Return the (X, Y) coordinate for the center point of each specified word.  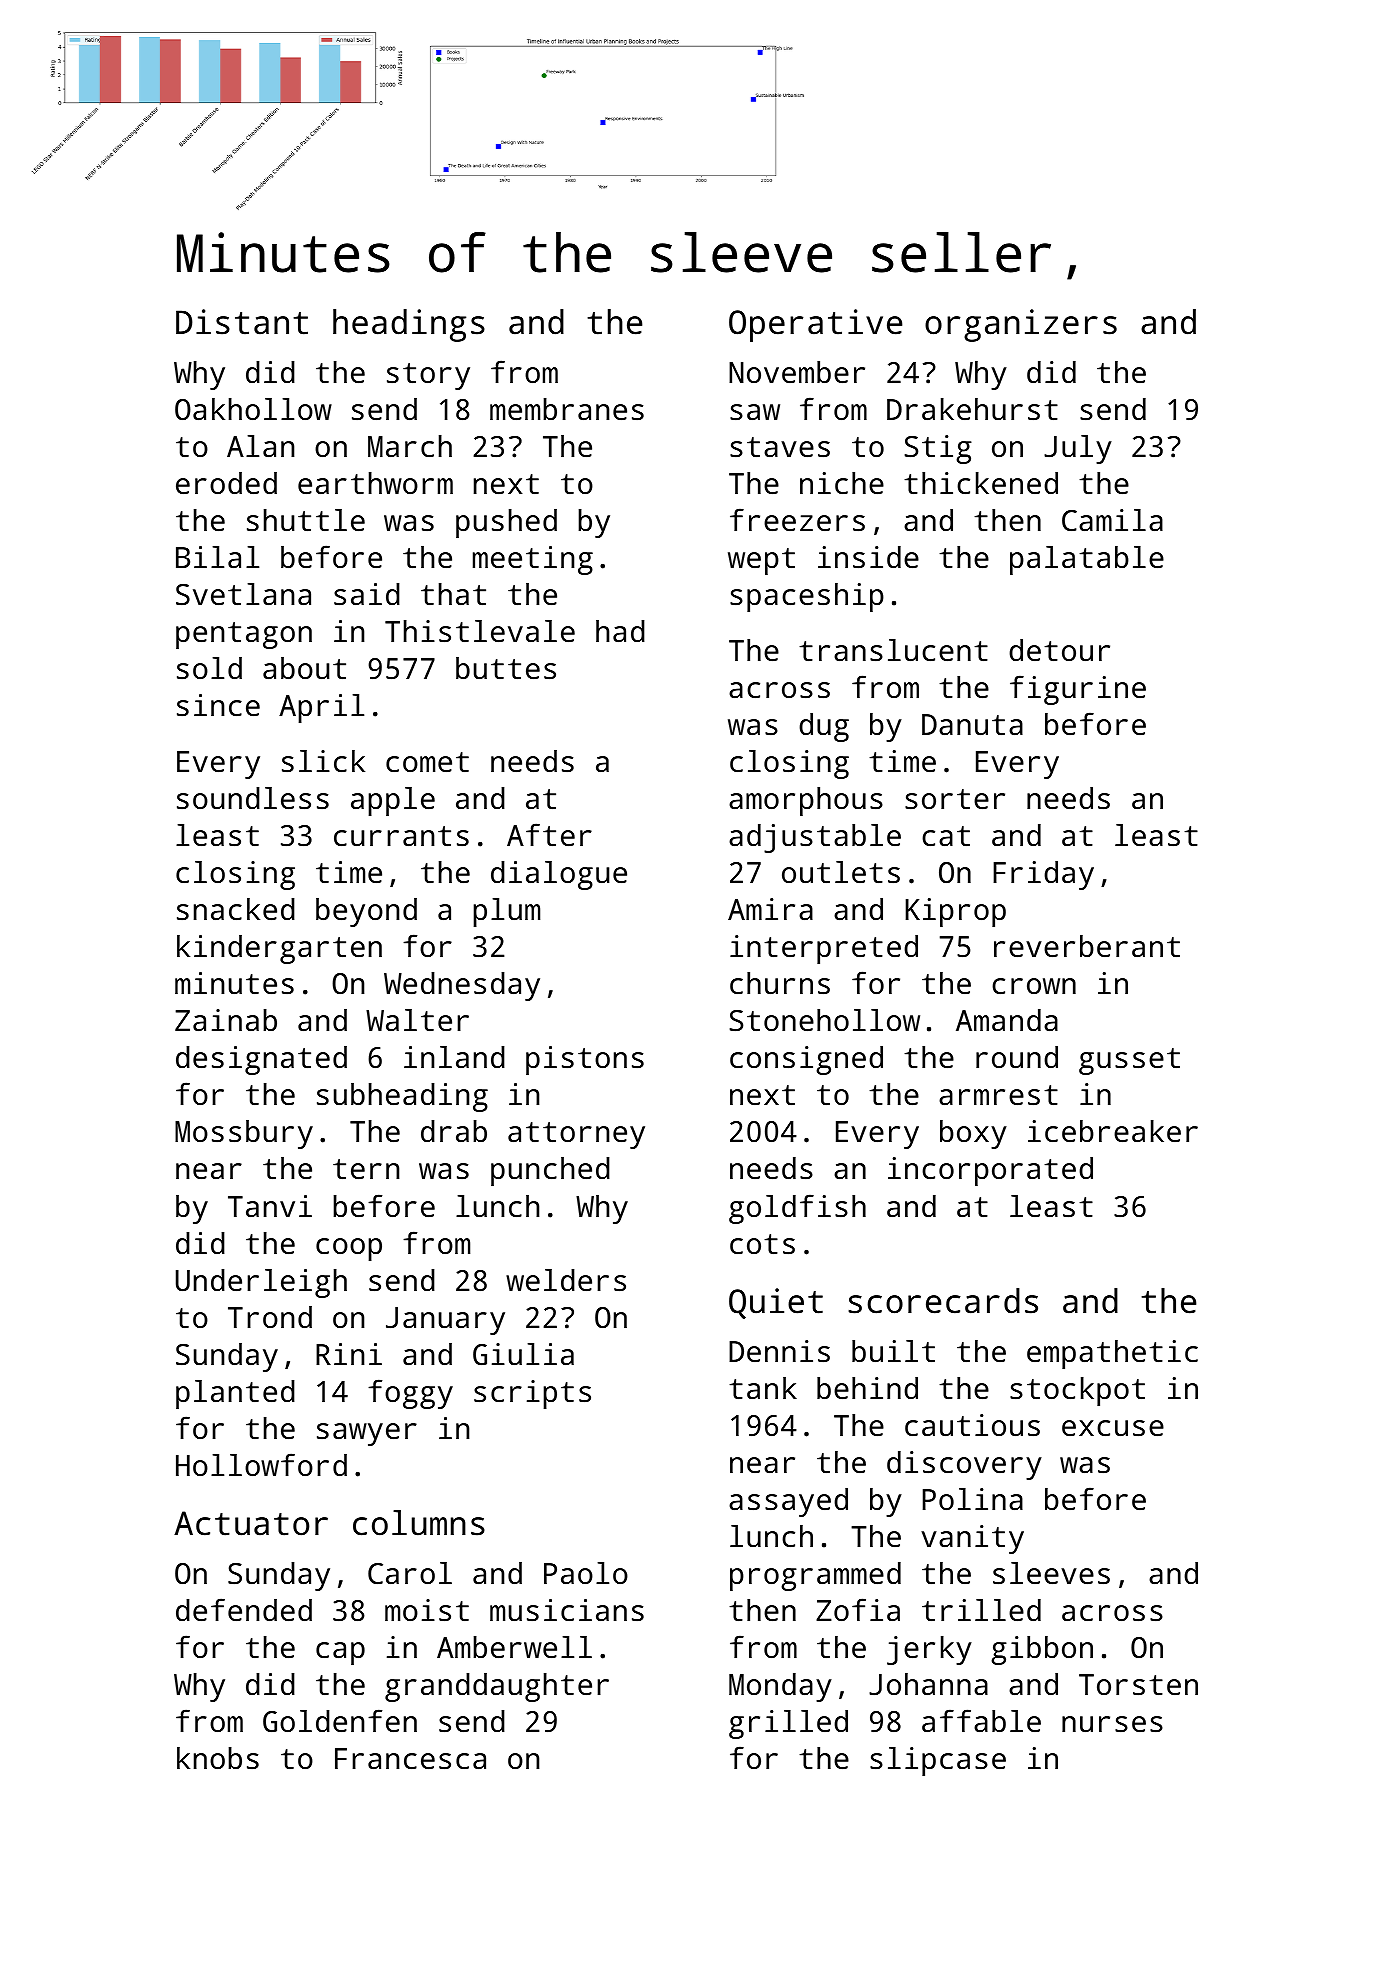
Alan (260, 446)
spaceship (807, 597)
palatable (1087, 560)
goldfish (797, 1209)
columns (419, 1523)
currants (401, 836)
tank (763, 1388)
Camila (1112, 520)
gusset (1129, 1061)
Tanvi (270, 1206)
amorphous (806, 801)
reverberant (1087, 946)
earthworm (375, 483)
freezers (797, 520)
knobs (218, 1758)
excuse (1113, 1428)
